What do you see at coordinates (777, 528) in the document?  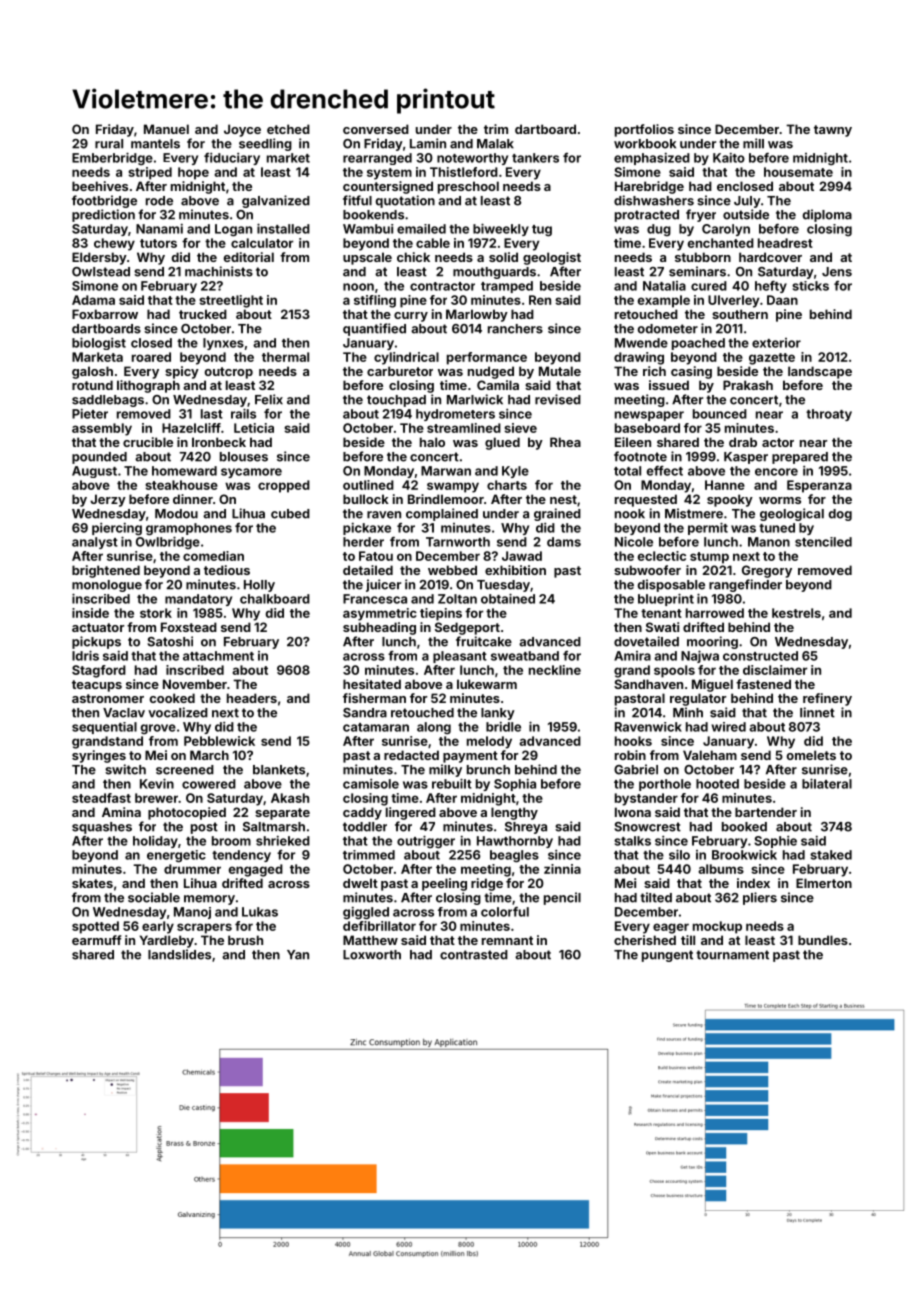 I see `tuned` at bounding box center [777, 528].
